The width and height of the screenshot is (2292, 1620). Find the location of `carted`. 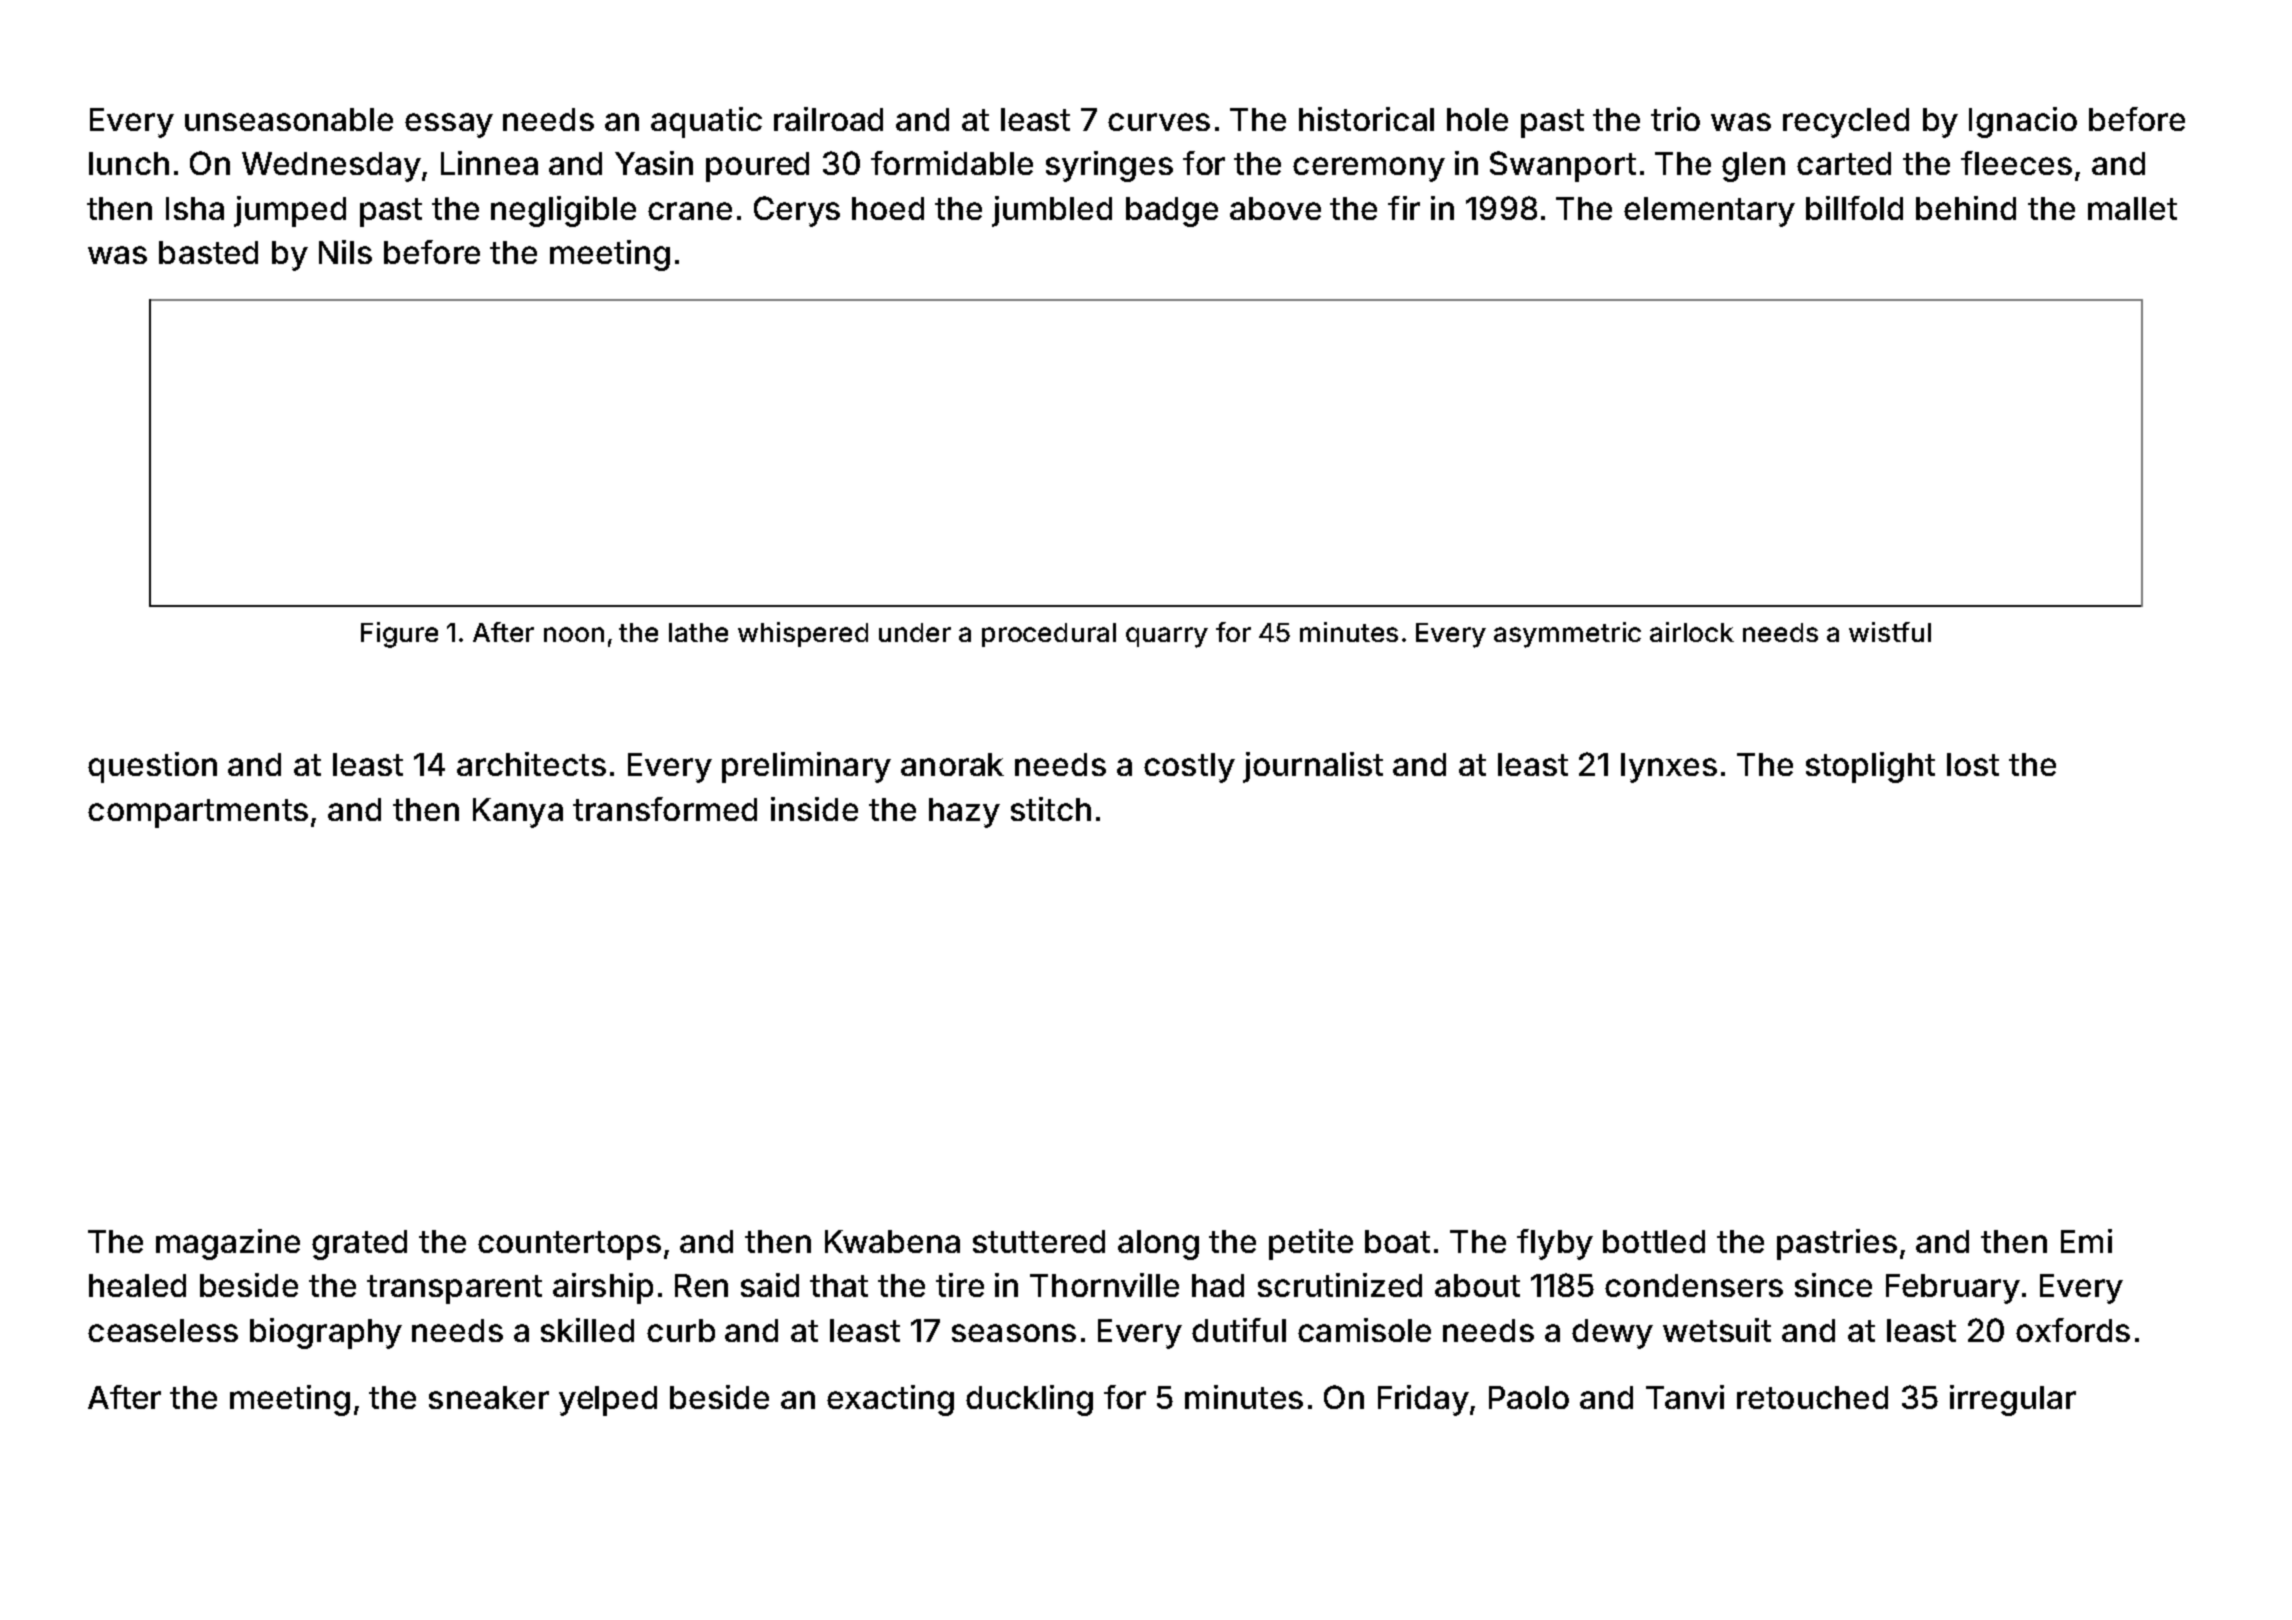

carted is located at coordinates (1844, 163).
